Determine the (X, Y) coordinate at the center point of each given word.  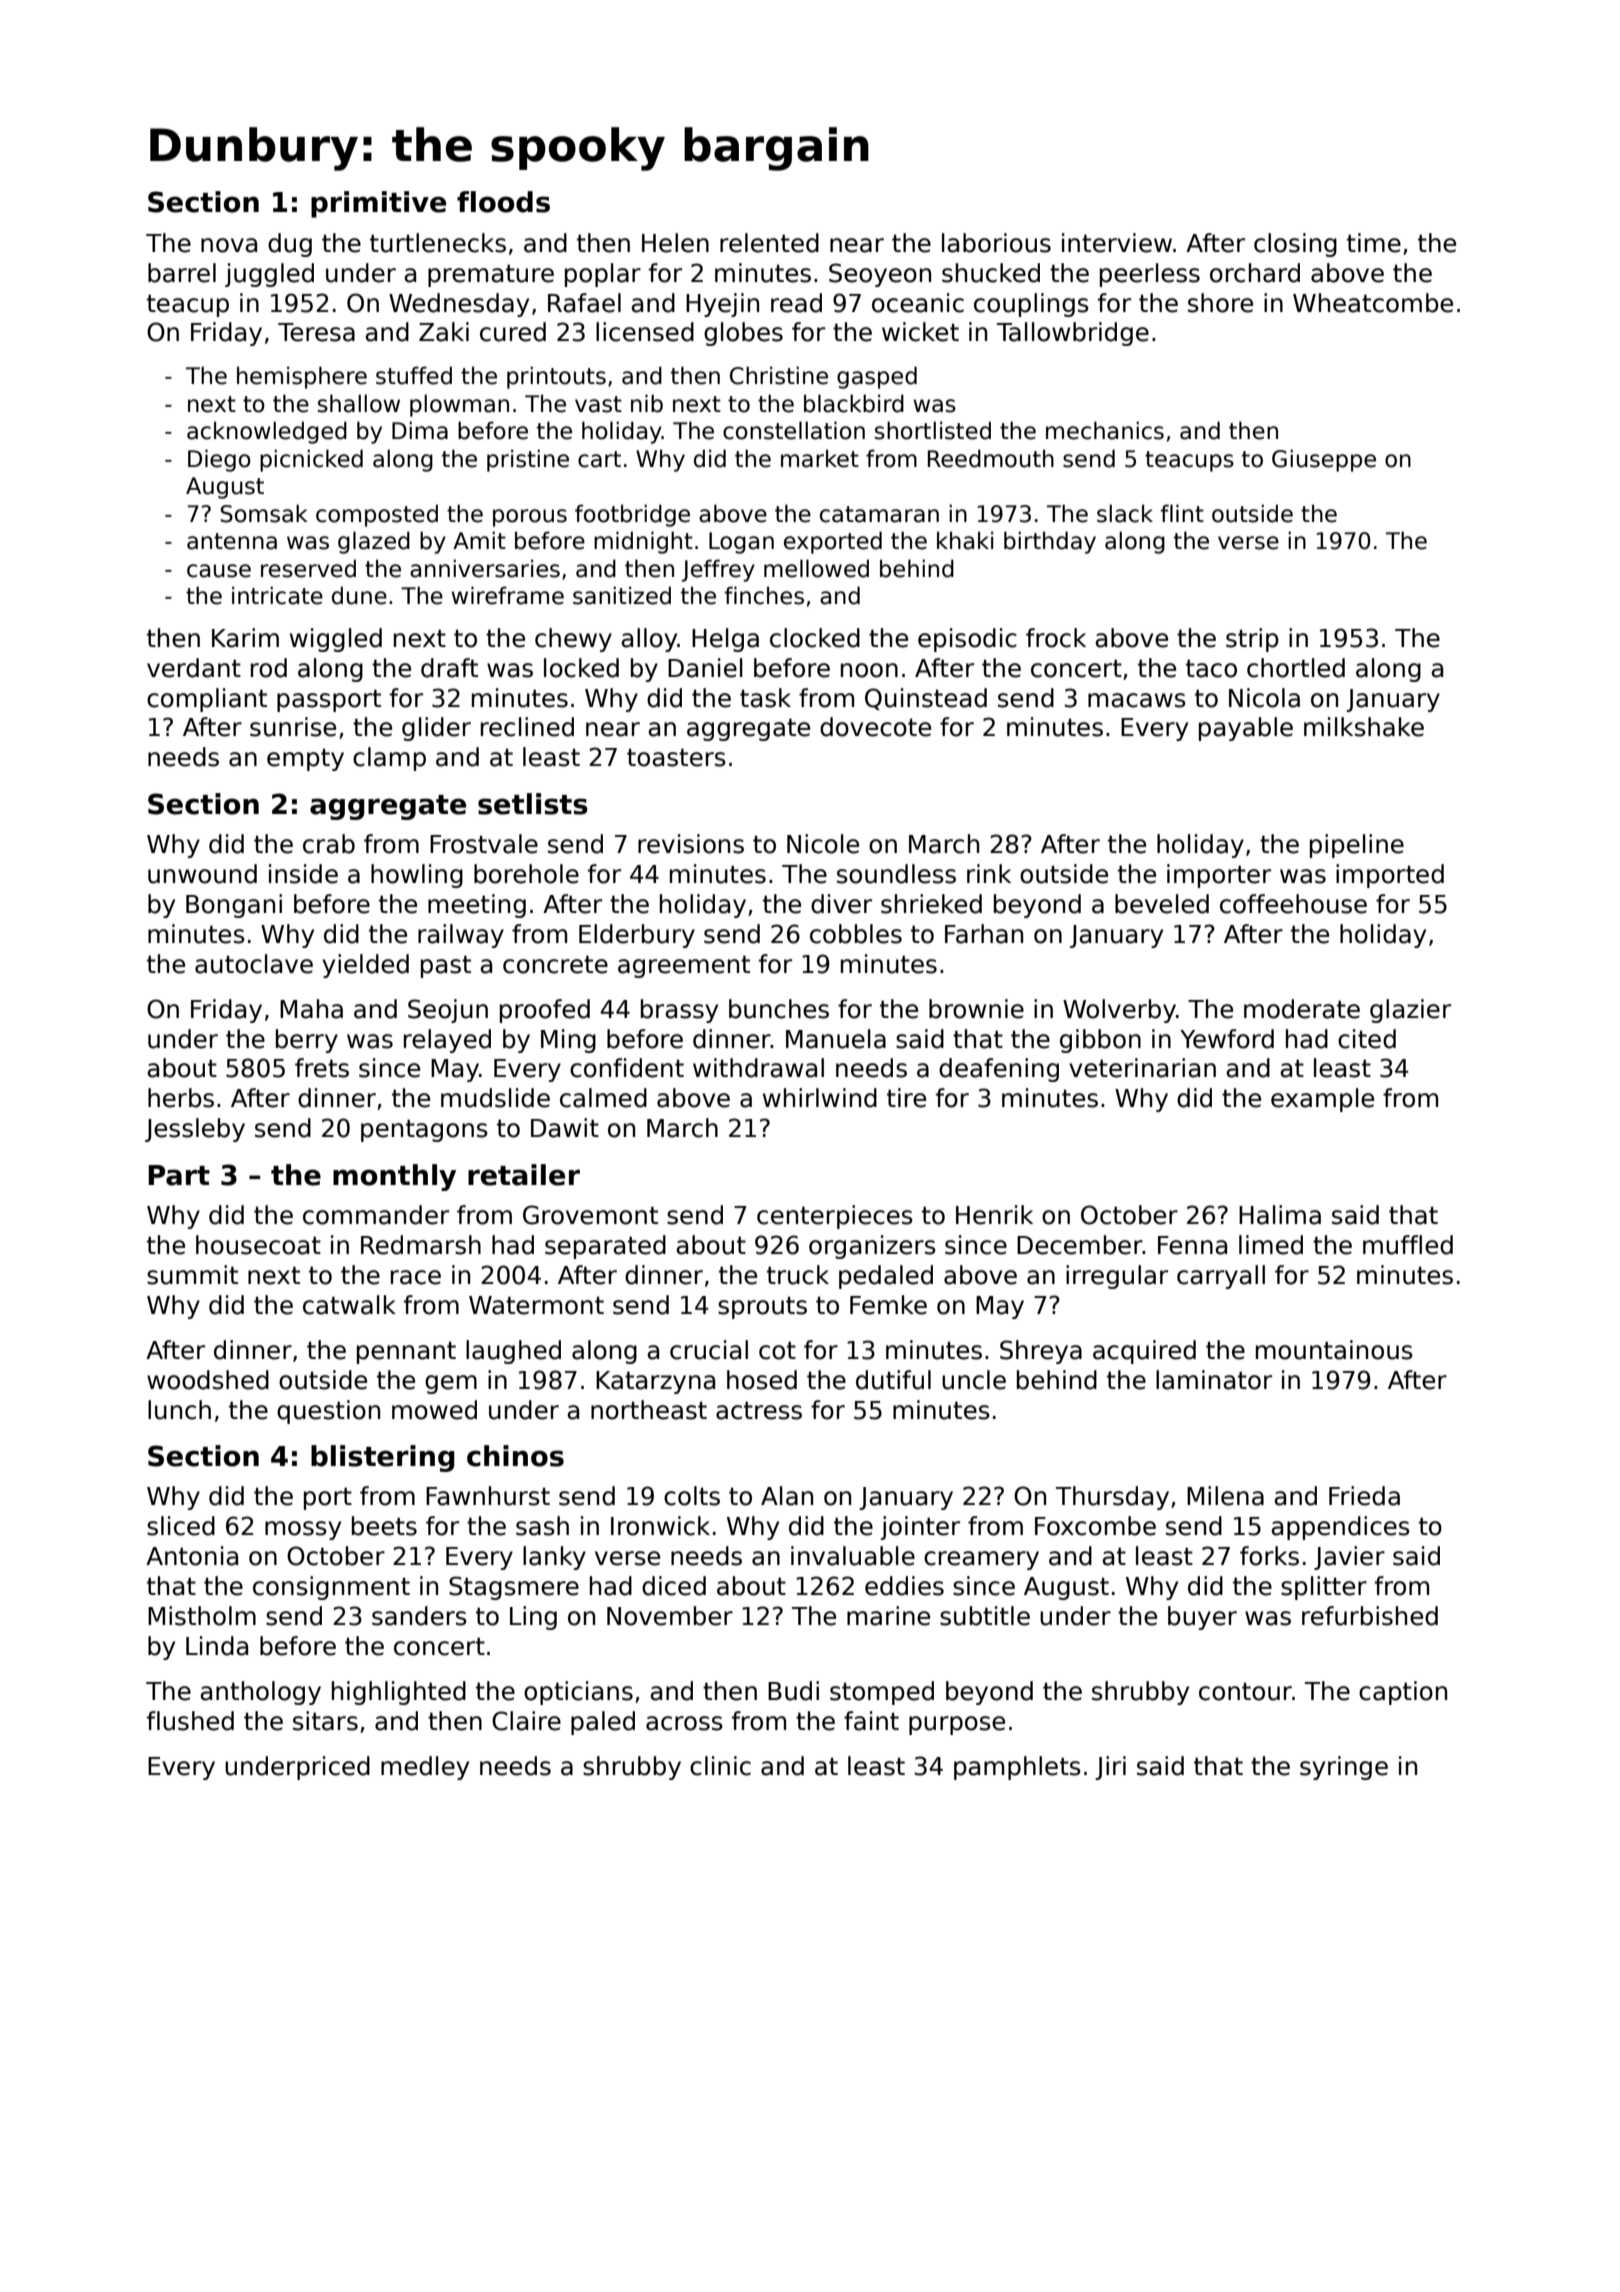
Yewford (1227, 1039)
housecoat (258, 1245)
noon (869, 670)
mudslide (495, 1098)
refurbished (1370, 1616)
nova (229, 245)
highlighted (399, 1693)
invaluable (853, 1556)
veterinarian (1142, 1068)
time (1374, 243)
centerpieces (835, 1217)
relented (769, 243)
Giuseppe (1324, 460)
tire (906, 1098)
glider (436, 729)
